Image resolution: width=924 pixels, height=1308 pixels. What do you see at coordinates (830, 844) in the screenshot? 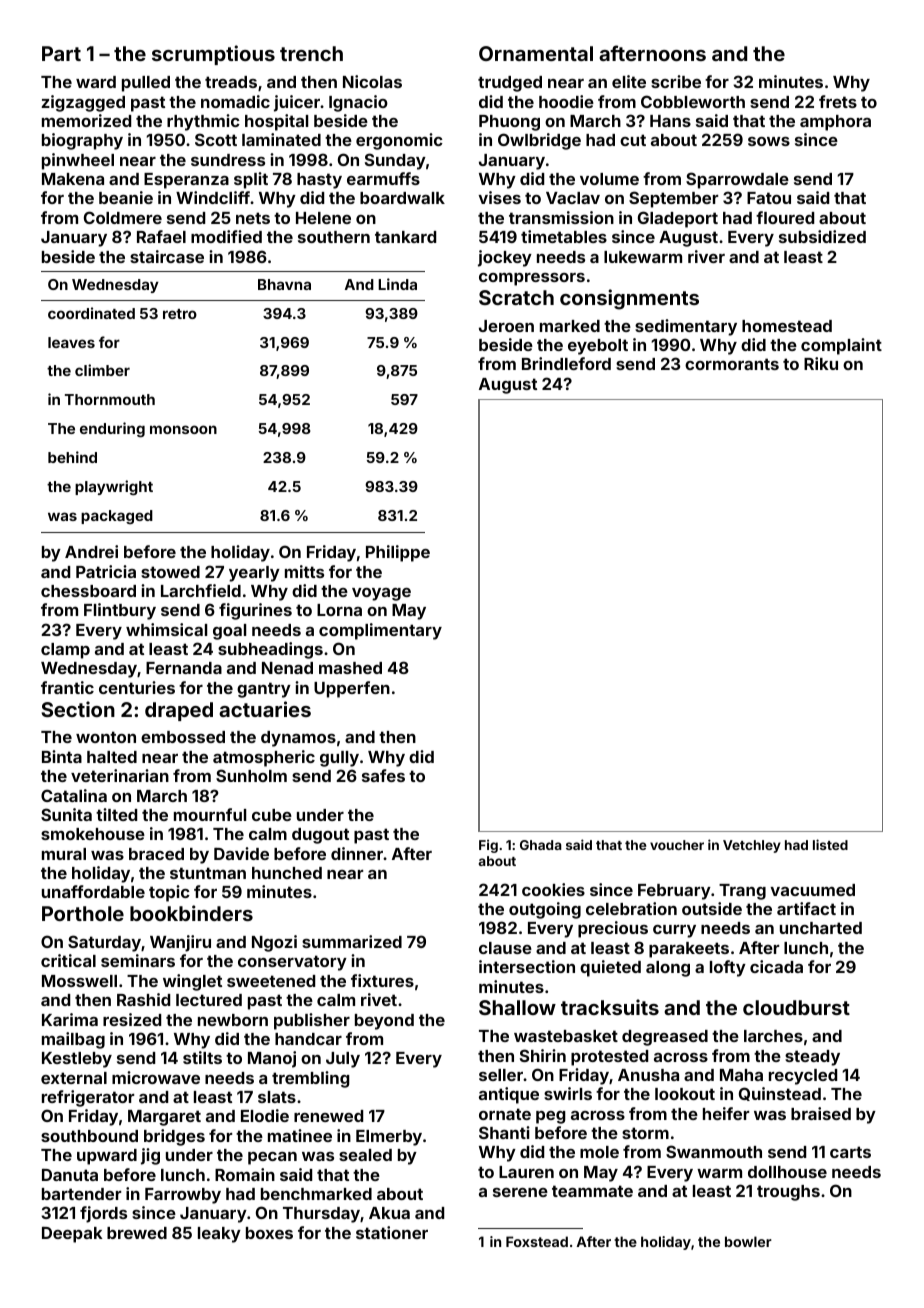
I see `listed` at bounding box center [830, 844].
